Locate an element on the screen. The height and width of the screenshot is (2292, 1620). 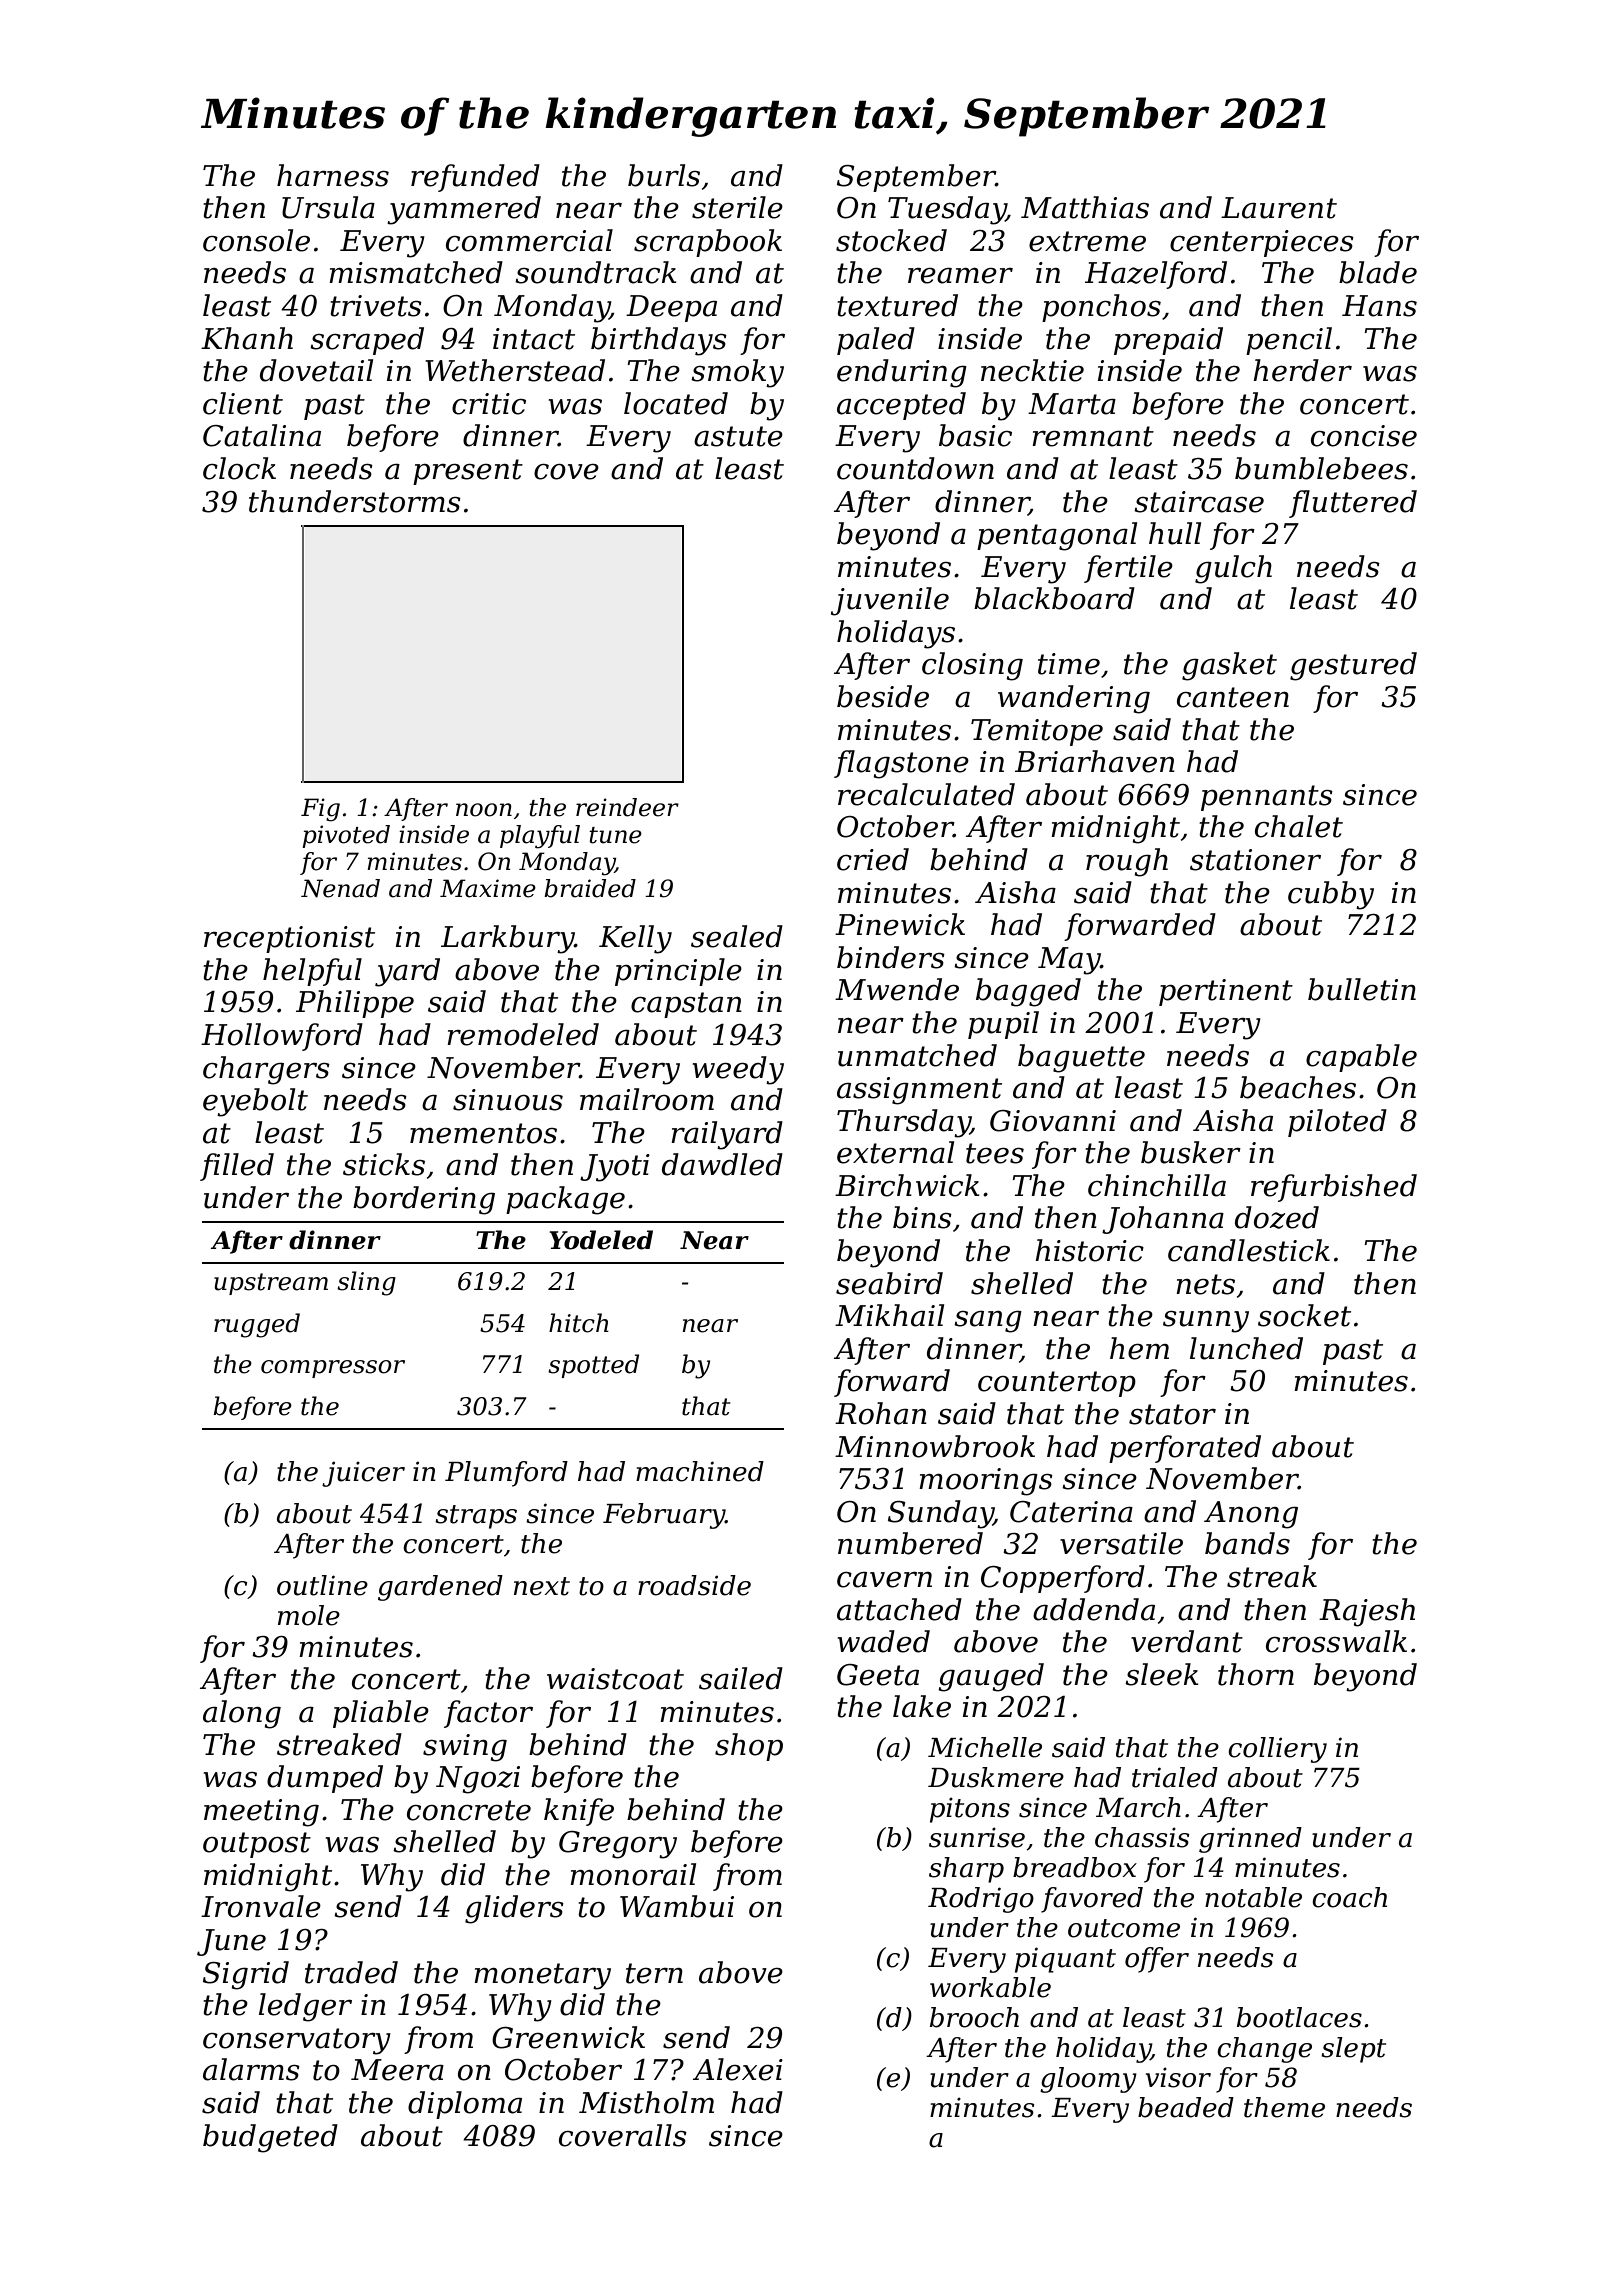
budgeted is located at coordinates (270, 2138).
